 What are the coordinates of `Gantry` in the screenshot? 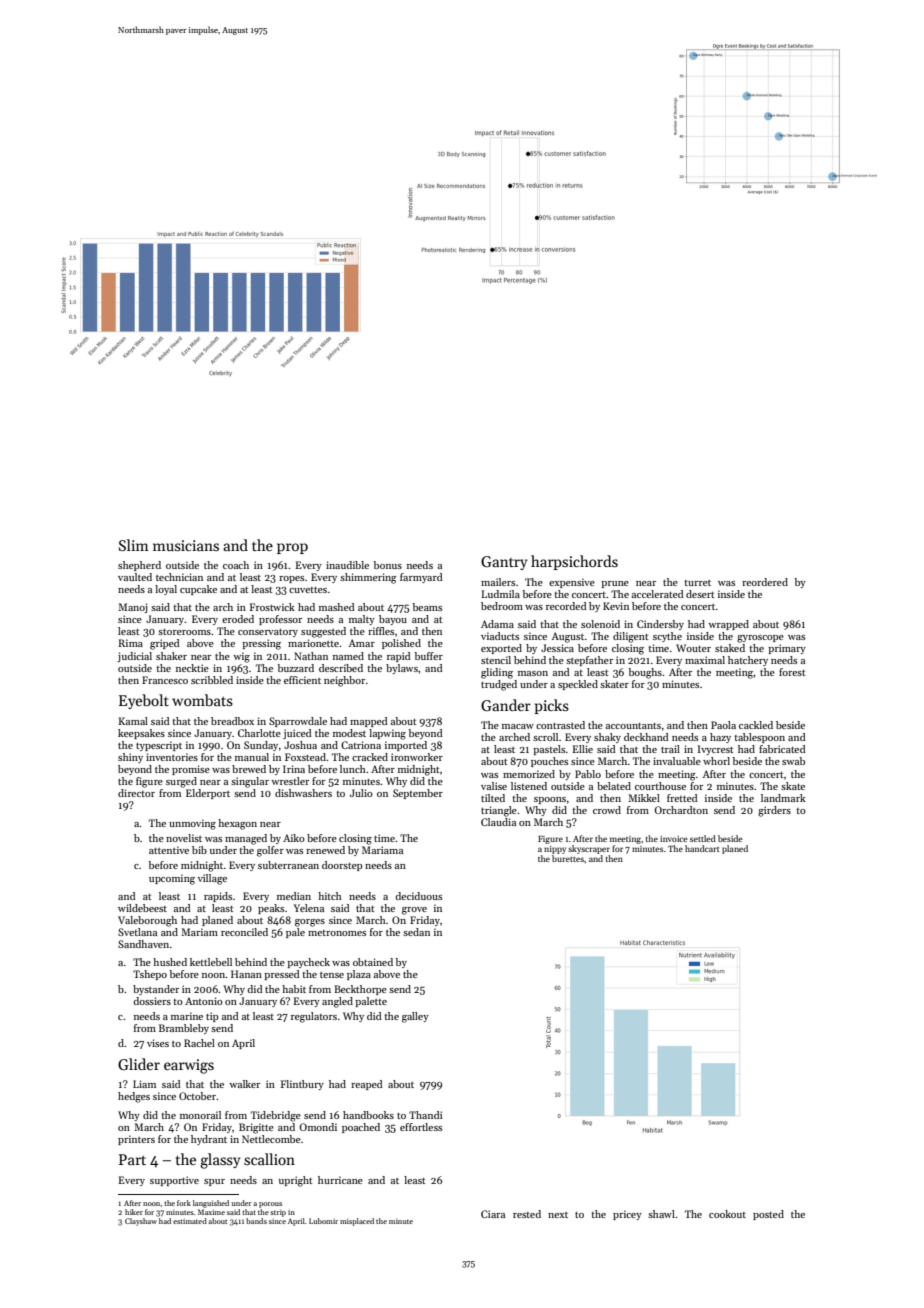 It's located at (504, 563).
